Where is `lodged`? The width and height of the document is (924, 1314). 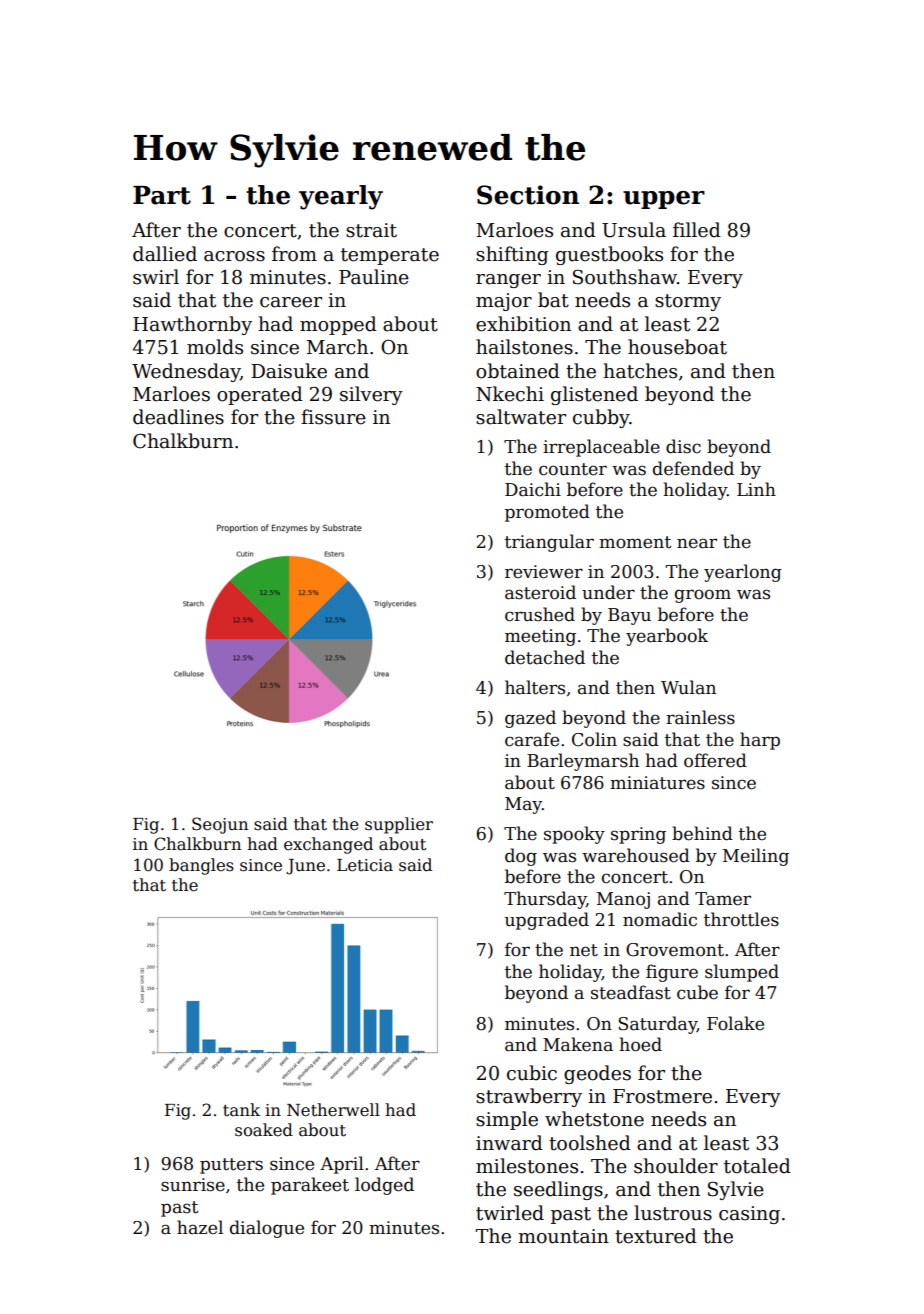
lodged is located at coordinates (384, 1186).
